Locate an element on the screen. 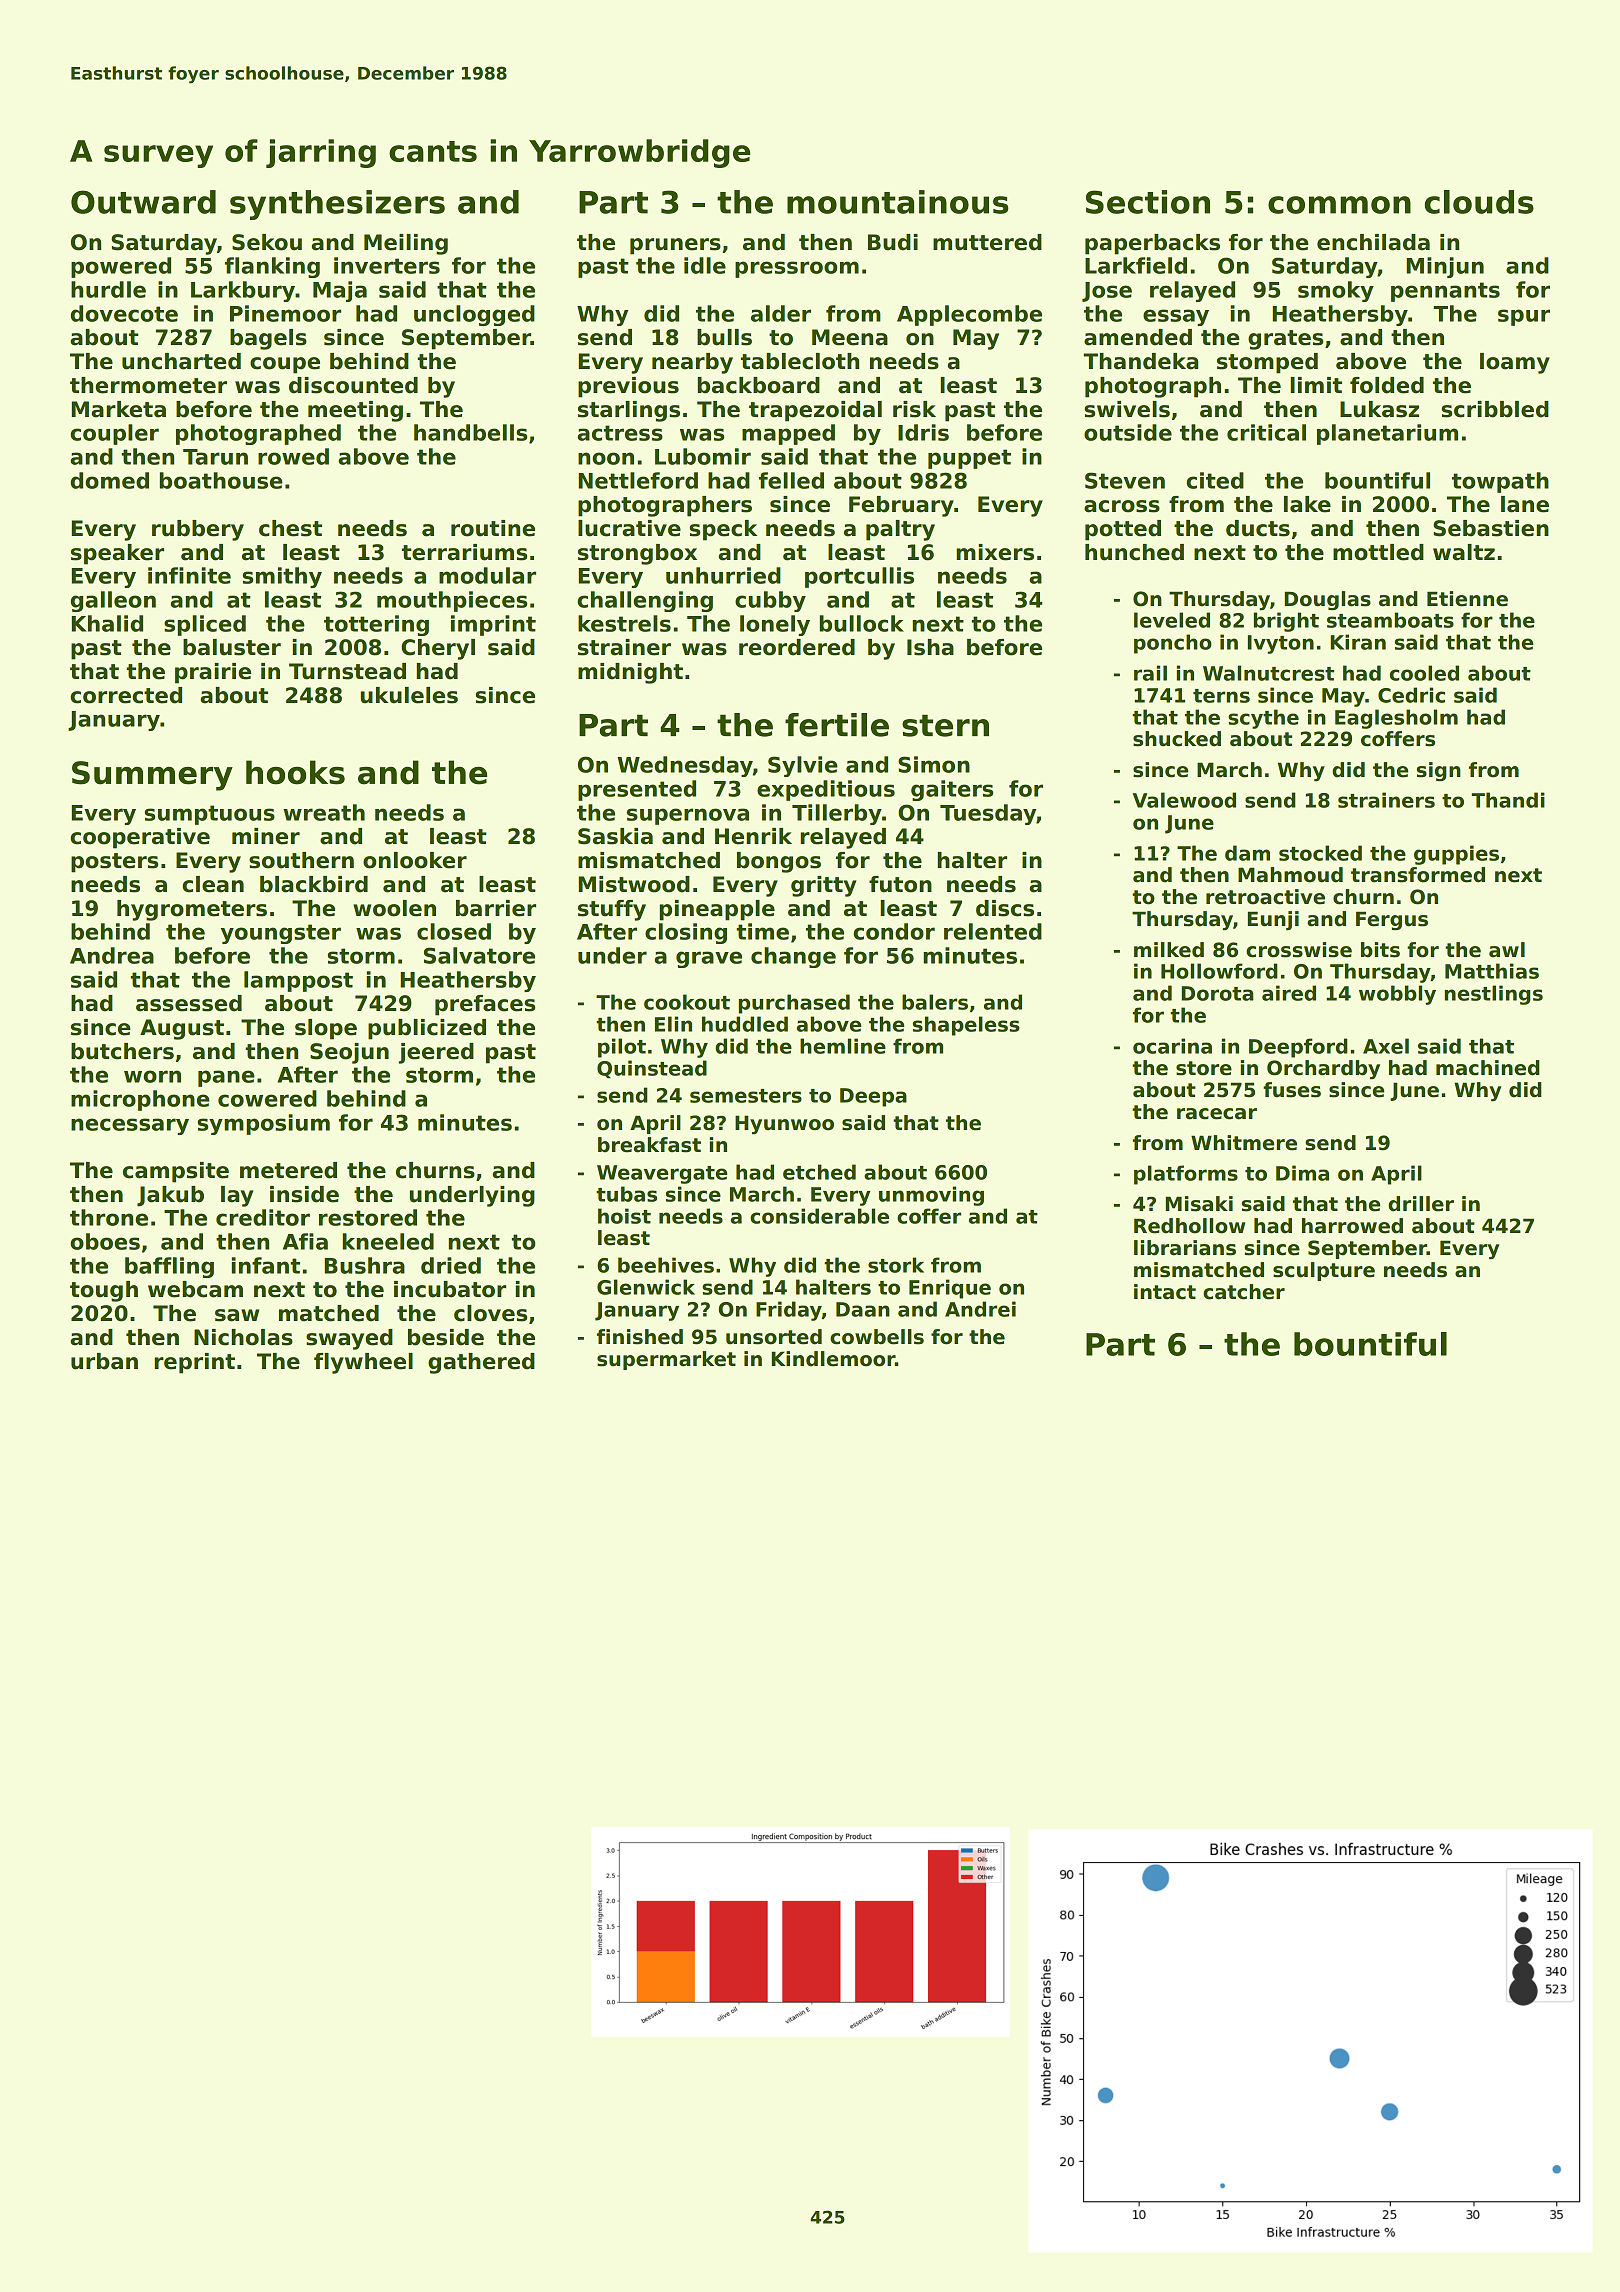 The width and height of the screenshot is (1620, 2292). pruners is located at coordinates (675, 246).
